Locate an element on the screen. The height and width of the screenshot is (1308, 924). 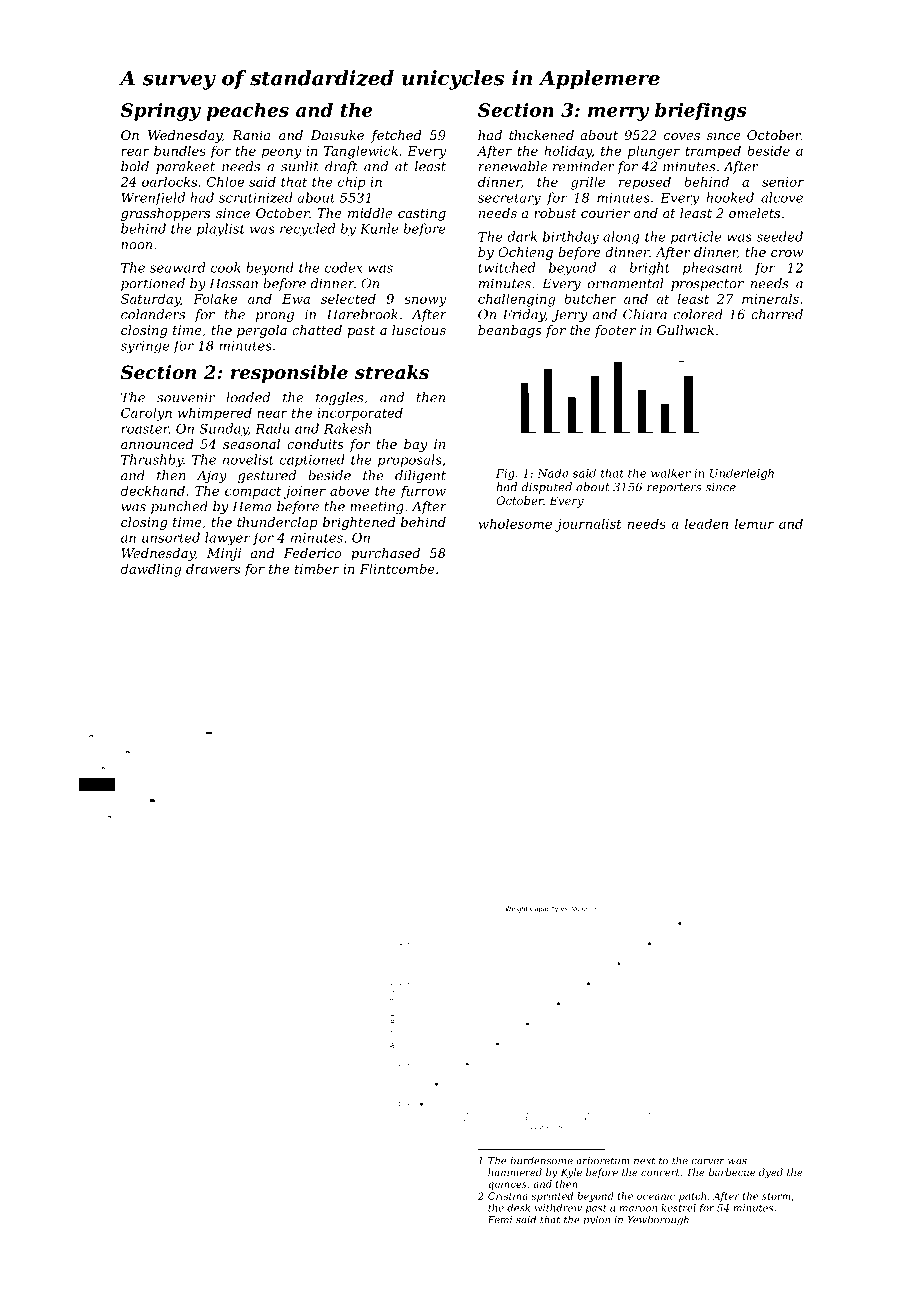
carver is located at coordinates (708, 1162).
